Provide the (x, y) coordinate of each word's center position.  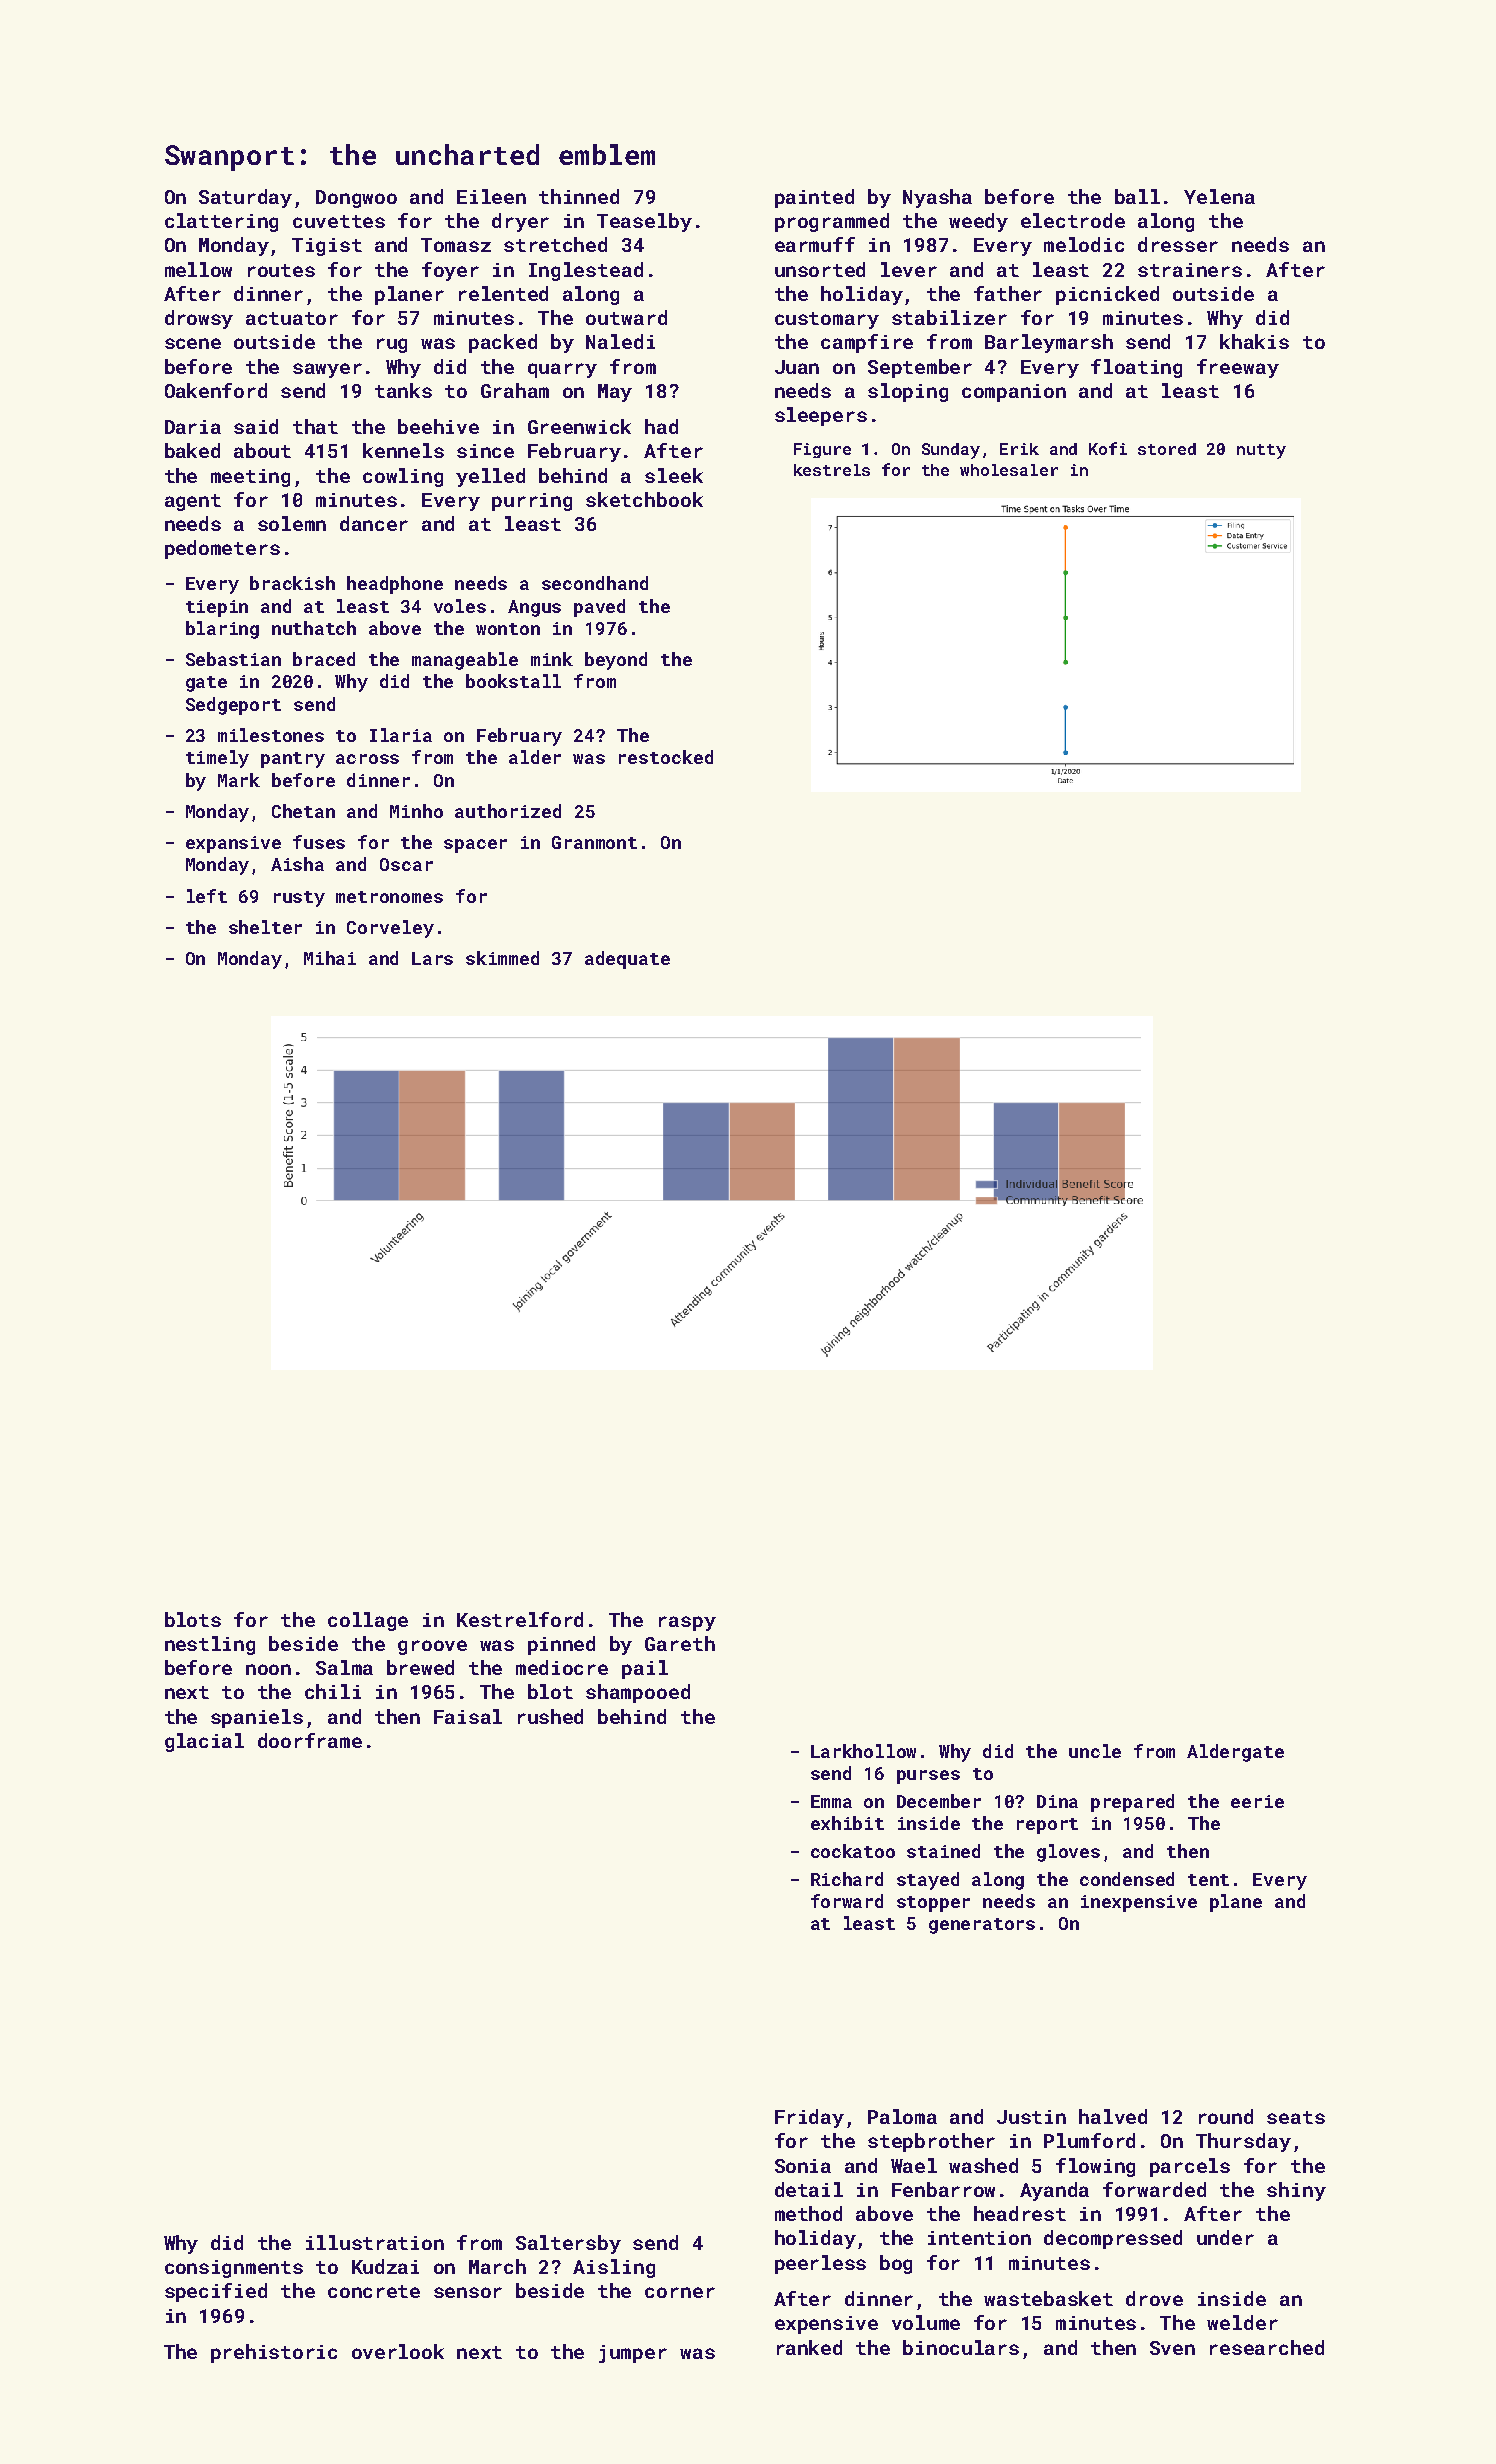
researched (1267, 2347)
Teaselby (644, 222)
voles (460, 606)
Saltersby (568, 2244)
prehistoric (274, 2353)
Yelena (1219, 196)
